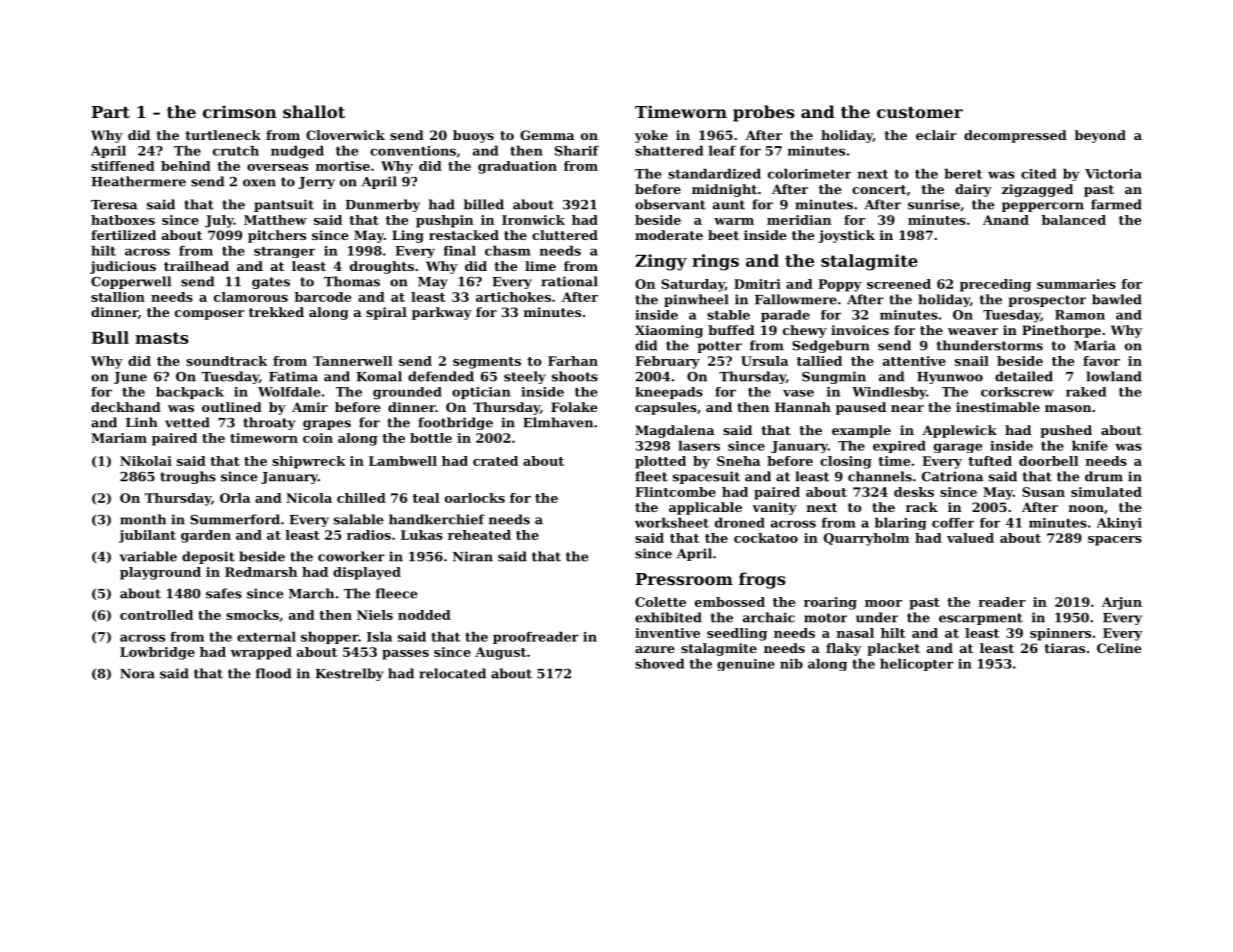  I want to click on customer, so click(920, 112).
